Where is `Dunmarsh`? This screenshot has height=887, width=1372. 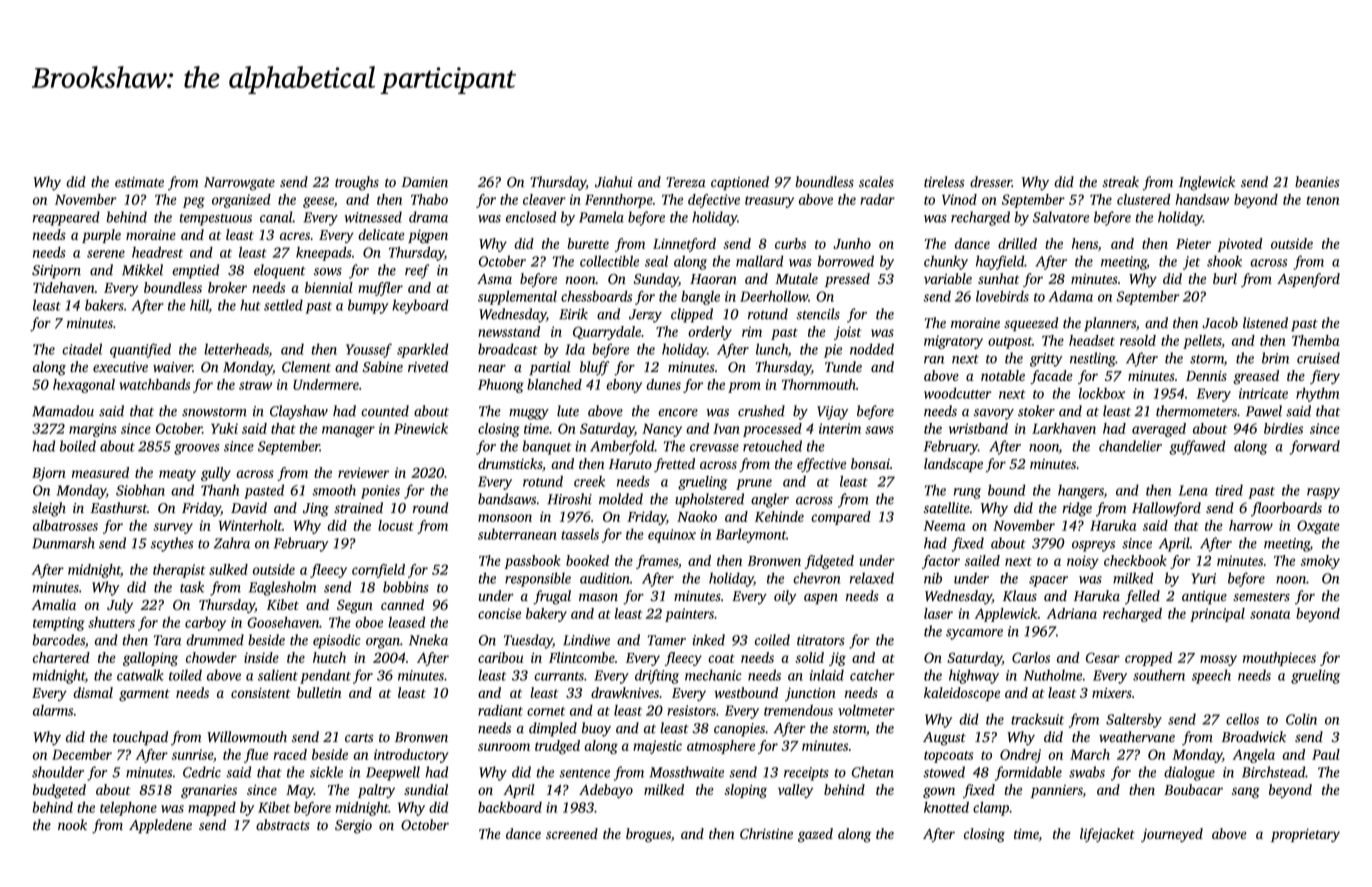 Dunmarsh is located at coordinates (63, 543).
